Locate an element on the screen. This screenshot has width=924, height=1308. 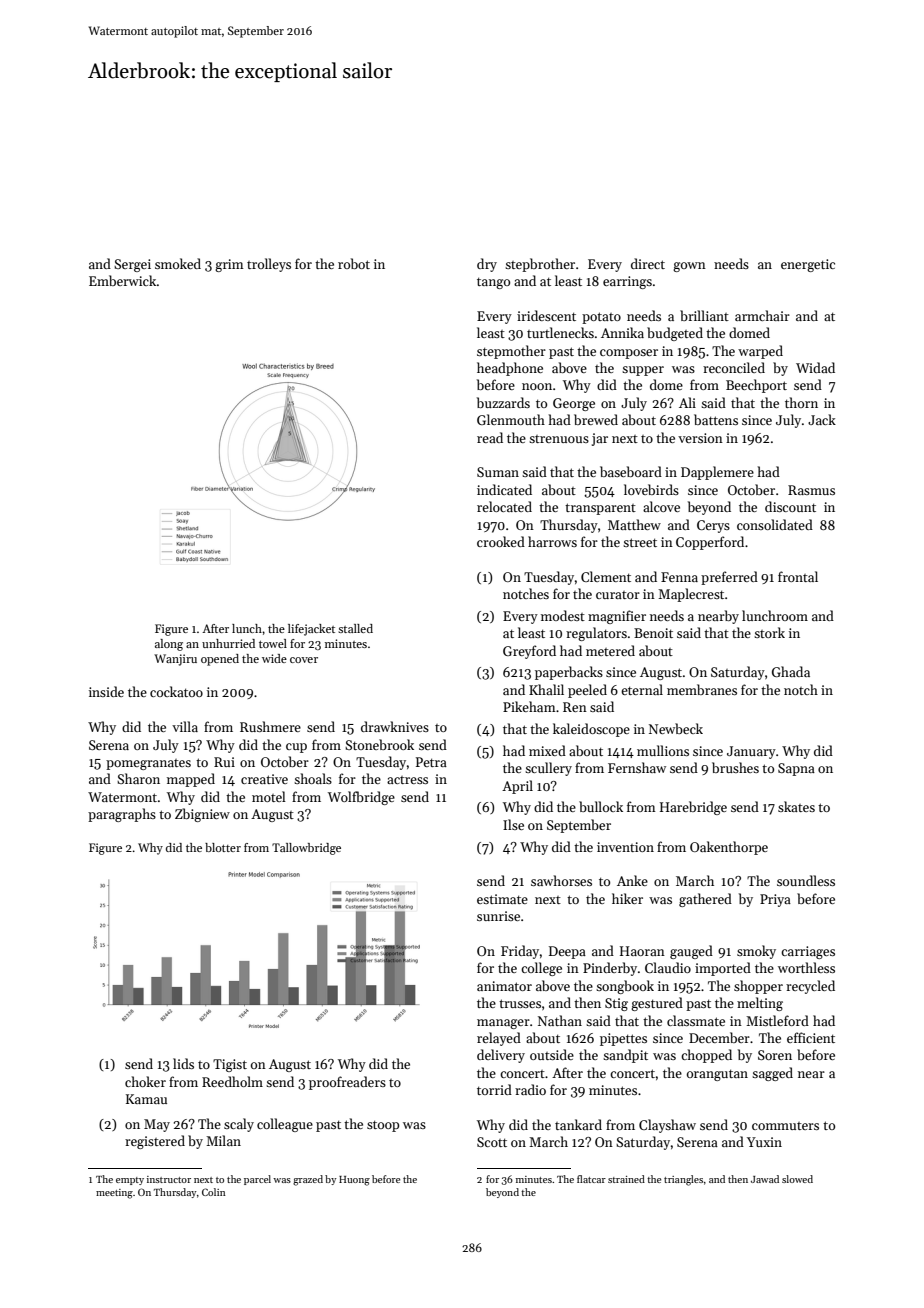
Fernshaw is located at coordinates (637, 767).
